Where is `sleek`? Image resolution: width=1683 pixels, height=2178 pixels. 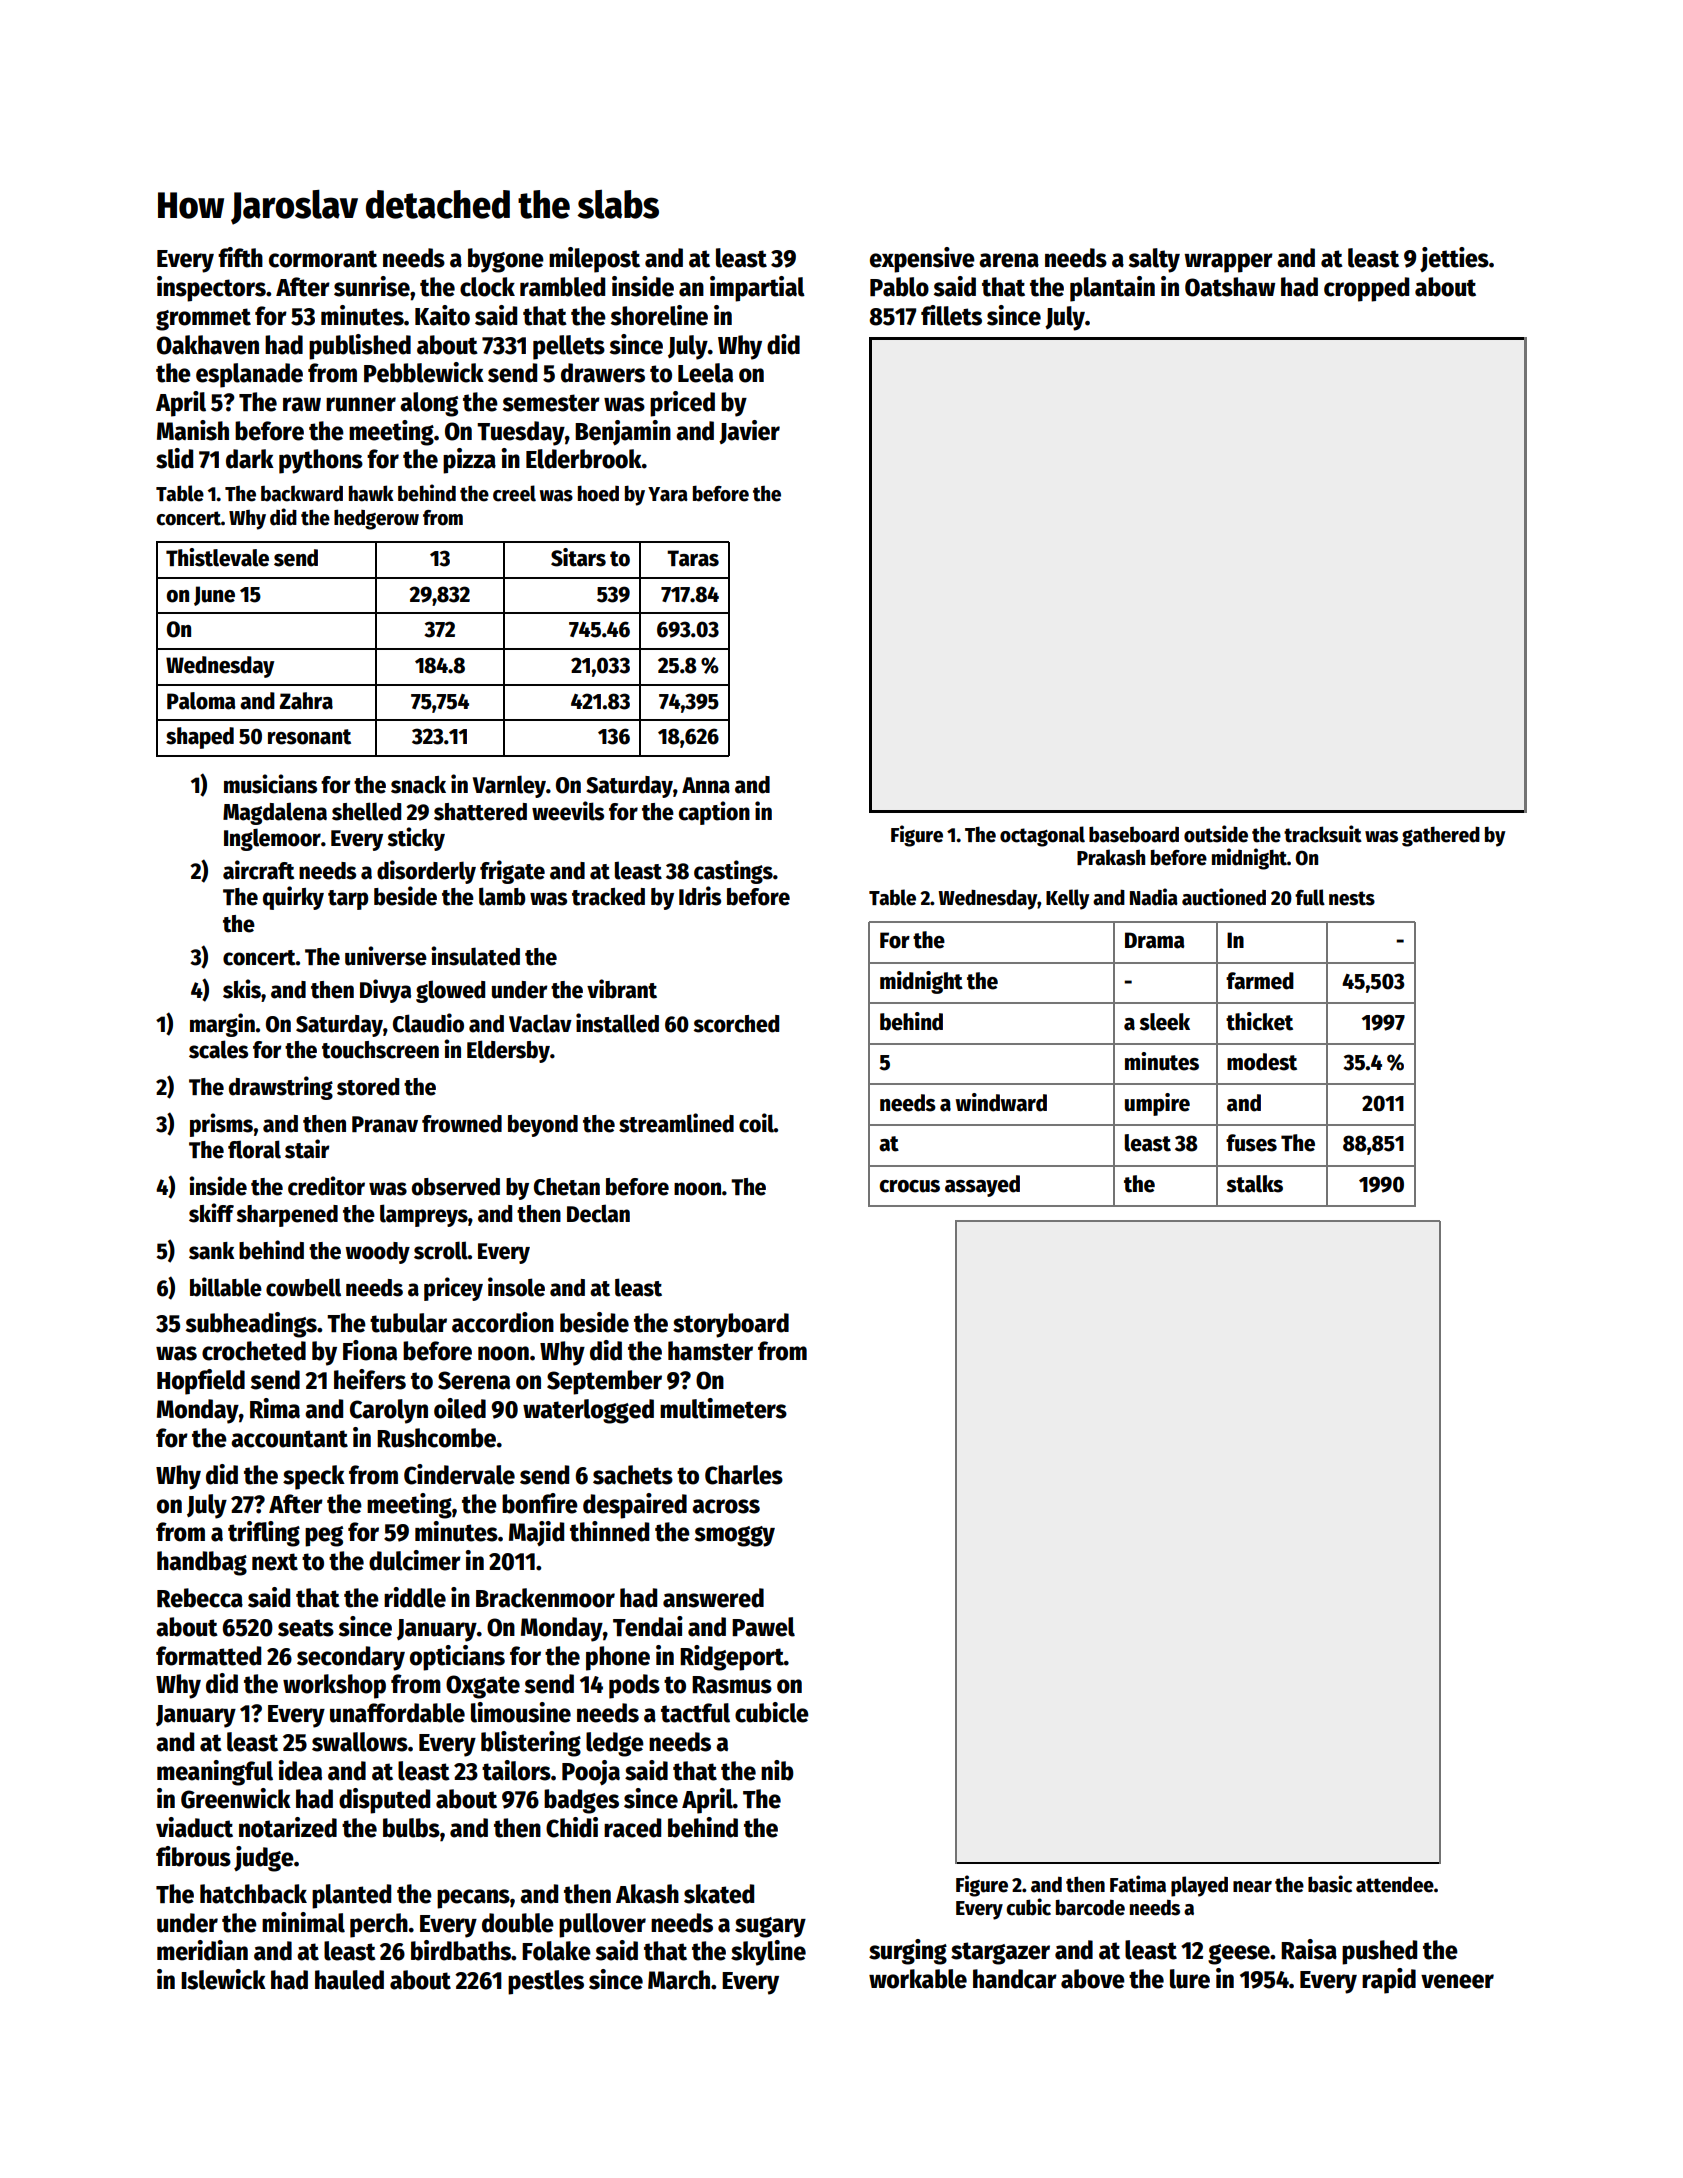
sleek is located at coordinates (1164, 1022).
